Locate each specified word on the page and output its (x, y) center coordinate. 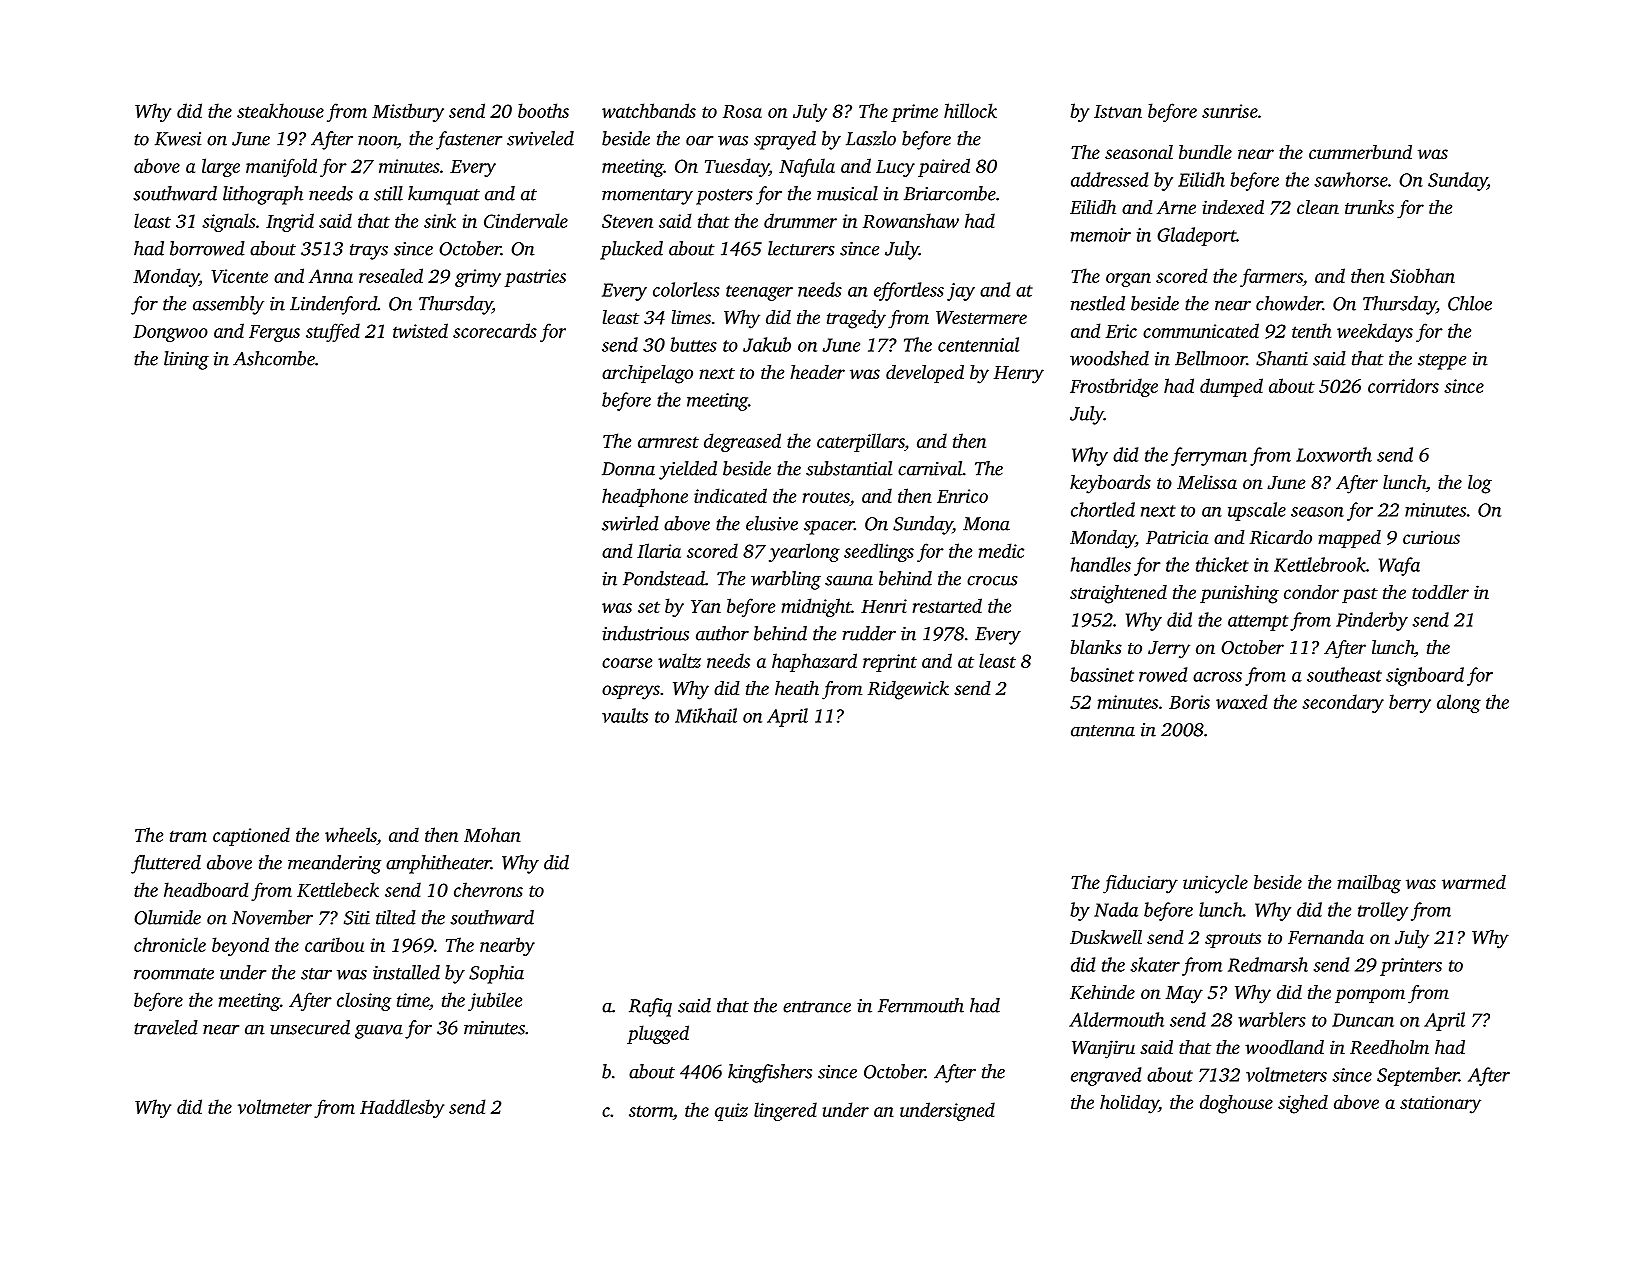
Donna (628, 469)
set (649, 607)
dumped (1231, 387)
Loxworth (1334, 454)
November (272, 917)
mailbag (1369, 884)
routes (826, 497)
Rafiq (650, 1007)
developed (925, 374)
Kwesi (178, 139)
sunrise (1230, 111)
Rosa (742, 111)
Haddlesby (402, 1108)
